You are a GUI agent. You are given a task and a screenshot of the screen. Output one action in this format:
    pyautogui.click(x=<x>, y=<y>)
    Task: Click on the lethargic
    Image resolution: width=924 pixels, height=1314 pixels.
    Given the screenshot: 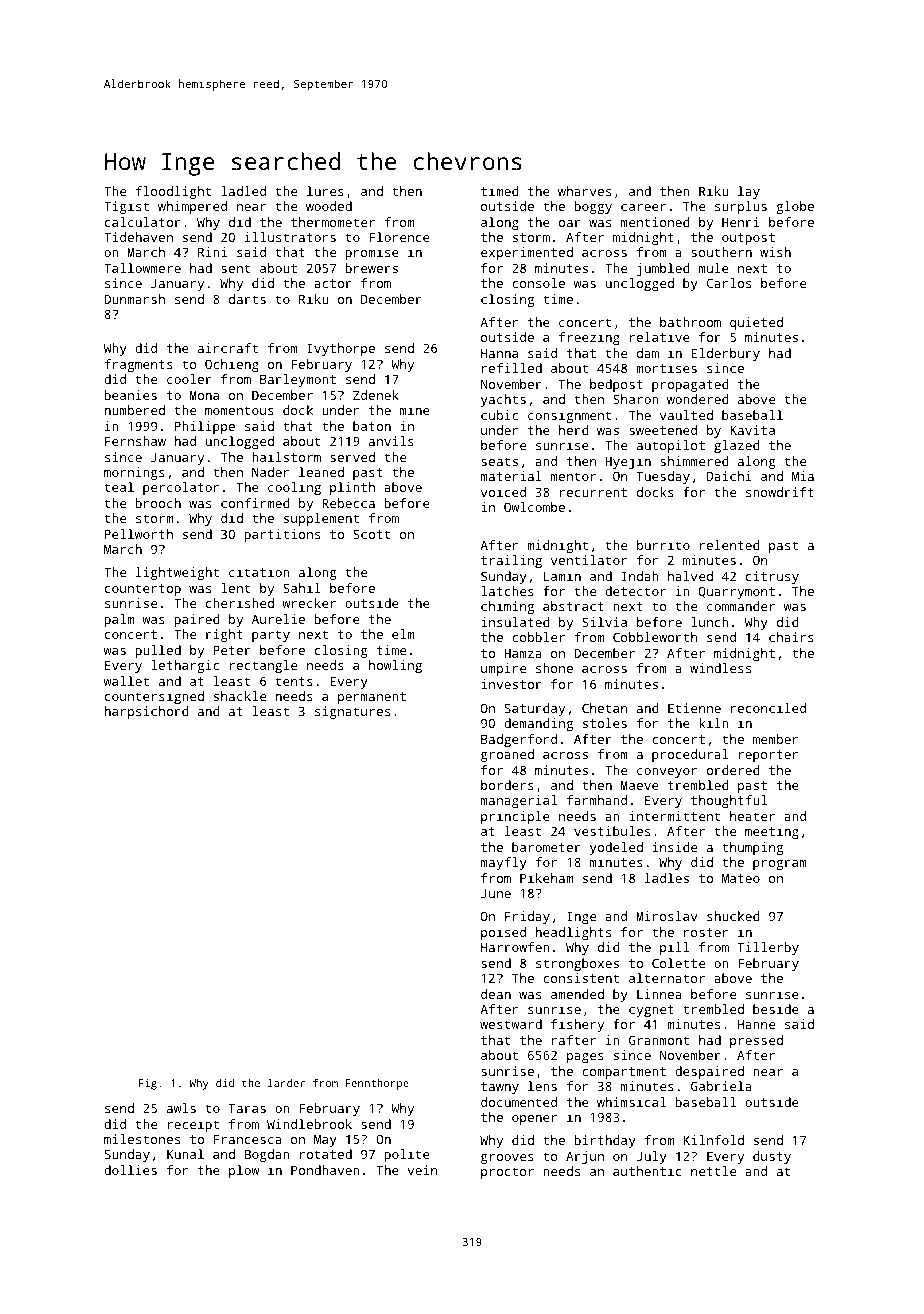 What is the action you would take?
    pyautogui.click(x=185, y=666)
